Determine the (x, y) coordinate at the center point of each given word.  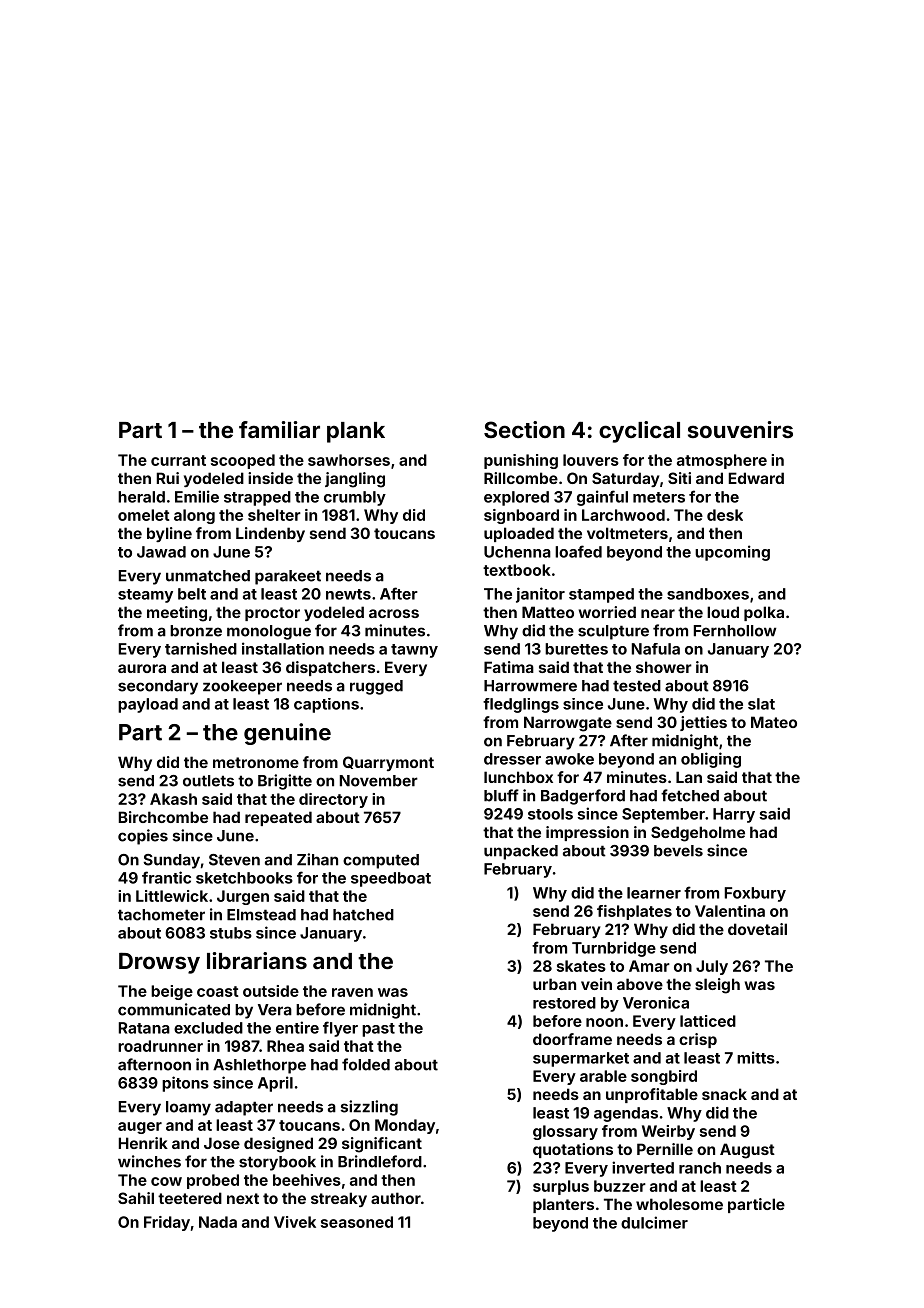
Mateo (774, 722)
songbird (664, 1077)
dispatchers (330, 668)
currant (178, 460)
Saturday (625, 479)
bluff (501, 795)
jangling (355, 480)
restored (564, 1003)
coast (217, 991)
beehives (307, 1180)
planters (563, 1205)
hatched (363, 915)
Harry (734, 815)
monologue (269, 632)
